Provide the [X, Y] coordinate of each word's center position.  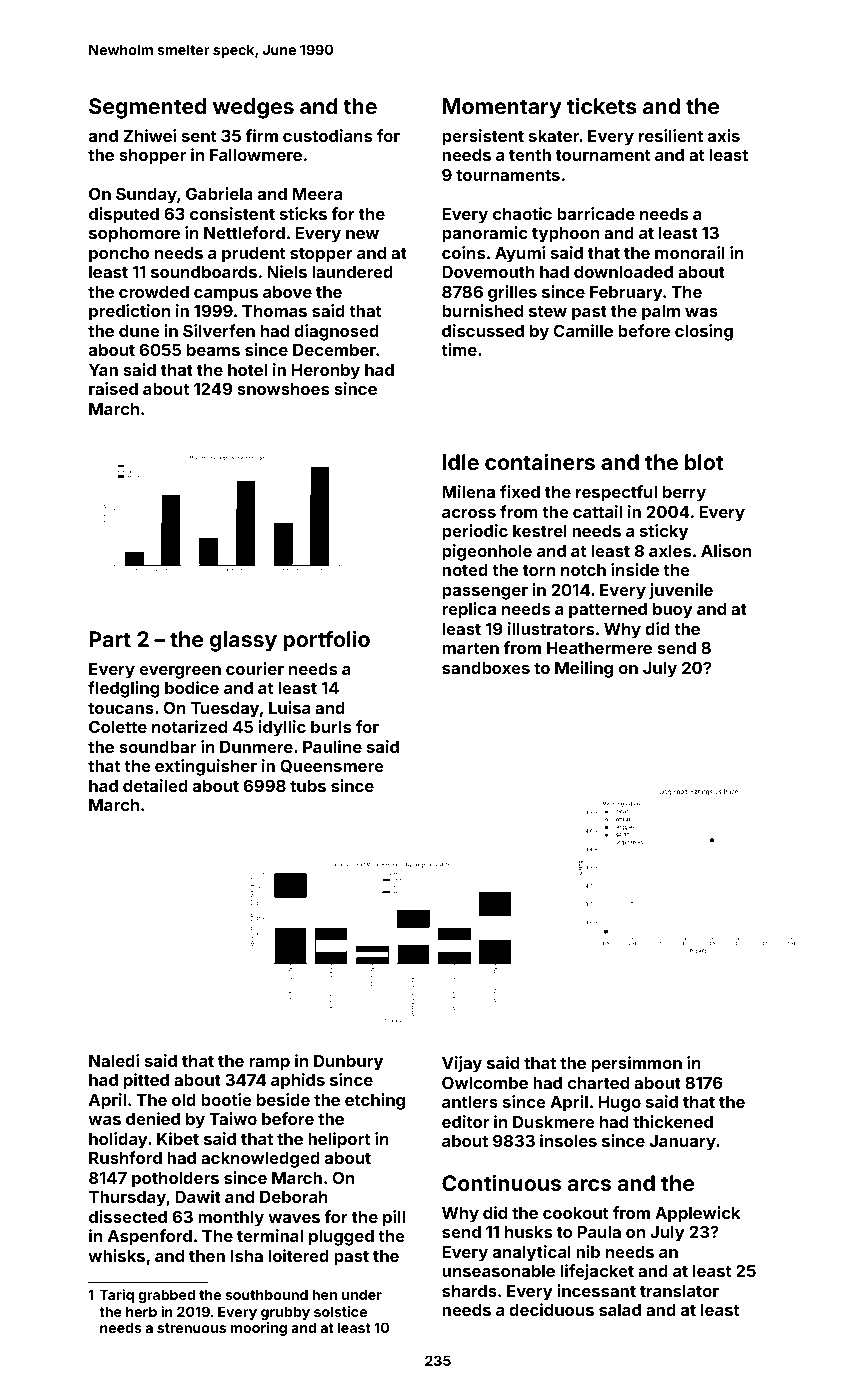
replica [469, 610]
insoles [568, 1140]
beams [213, 350]
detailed [155, 785]
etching [375, 1101]
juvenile [681, 591]
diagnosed [336, 332]
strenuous [191, 1328]
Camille [583, 330]
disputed [124, 215]
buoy [673, 611]
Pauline [332, 746]
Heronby [326, 372]
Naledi [114, 1060]
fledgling [123, 689]
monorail [690, 252]
